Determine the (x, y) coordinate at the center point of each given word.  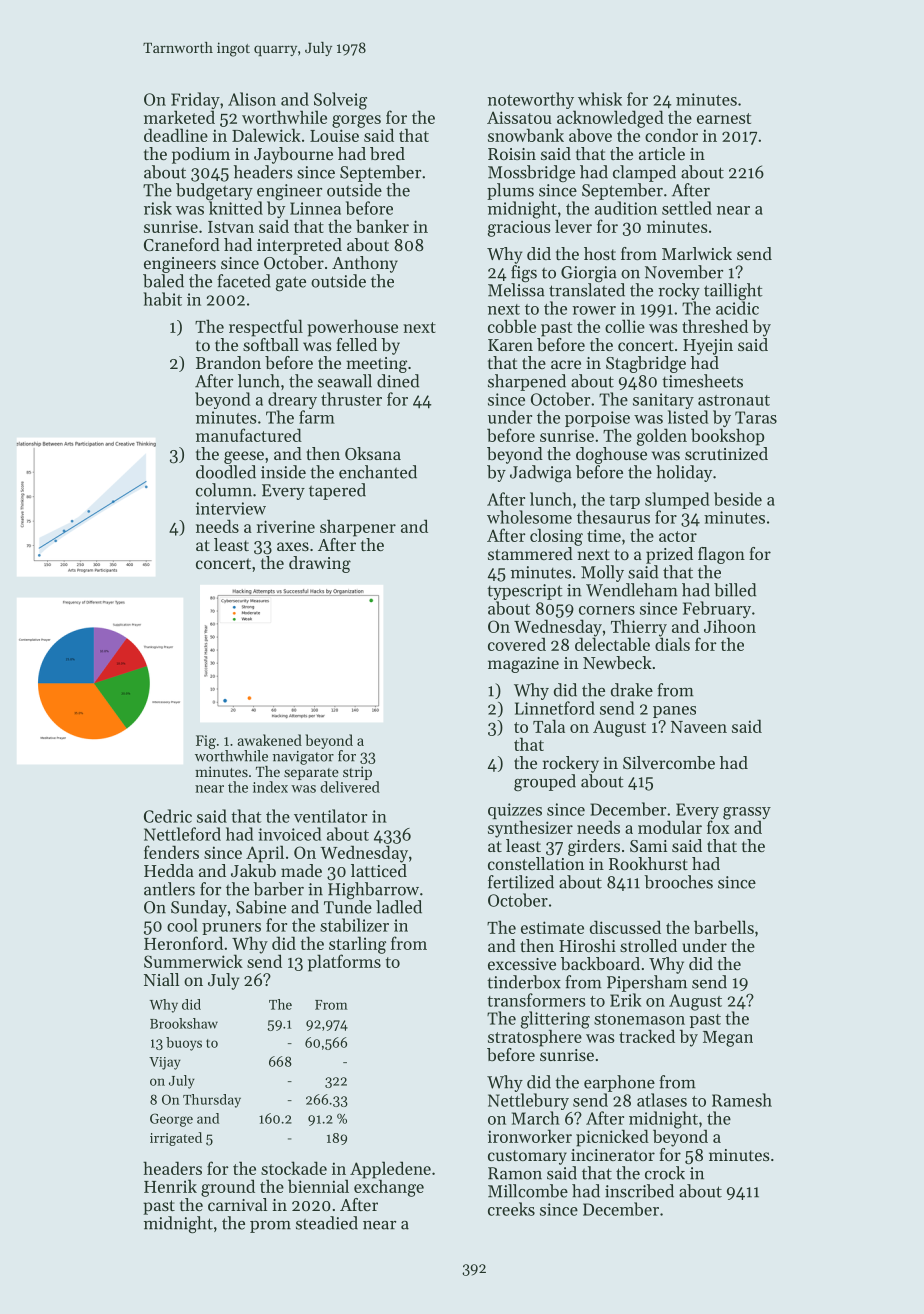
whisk (600, 99)
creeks (511, 1209)
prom (270, 1227)
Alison (252, 99)
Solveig (340, 101)
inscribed (639, 1191)
